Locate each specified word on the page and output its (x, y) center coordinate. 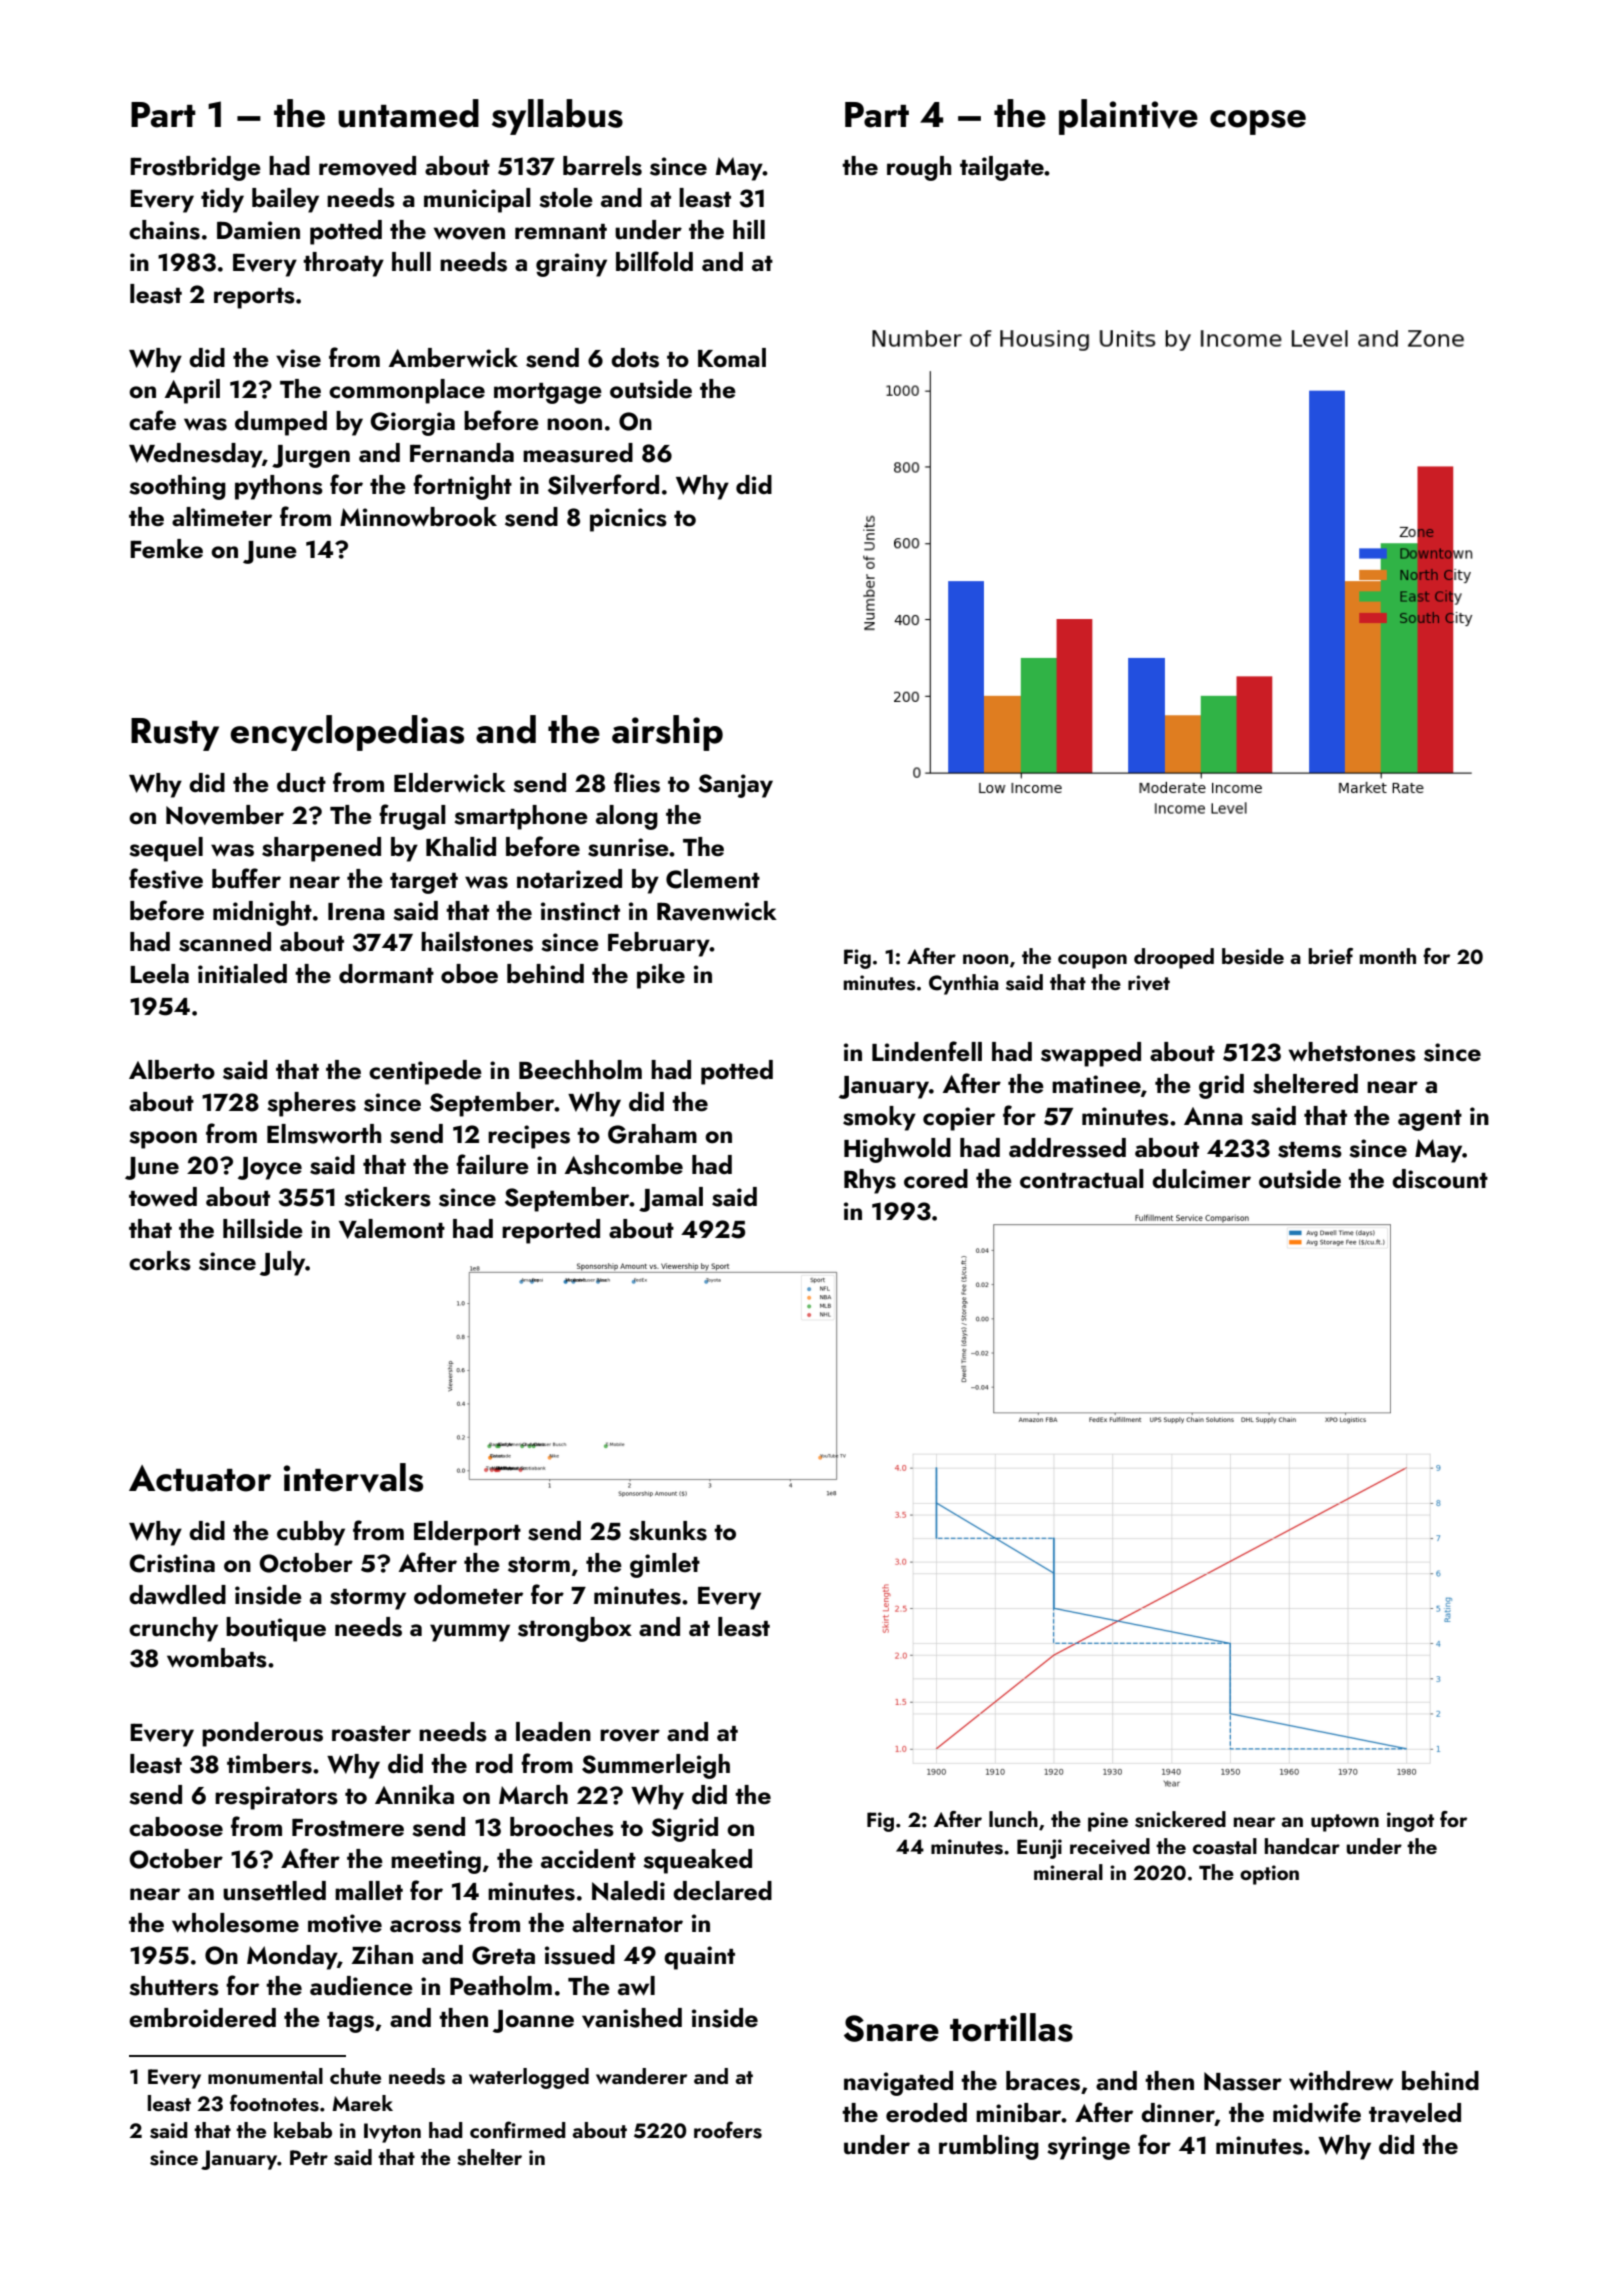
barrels (602, 166)
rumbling (989, 2147)
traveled (1415, 2113)
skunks (668, 1531)
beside (1253, 956)
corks (160, 1261)
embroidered (202, 2018)
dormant (386, 974)
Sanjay (735, 786)
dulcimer (1201, 1179)
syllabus (557, 117)
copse (1258, 122)
